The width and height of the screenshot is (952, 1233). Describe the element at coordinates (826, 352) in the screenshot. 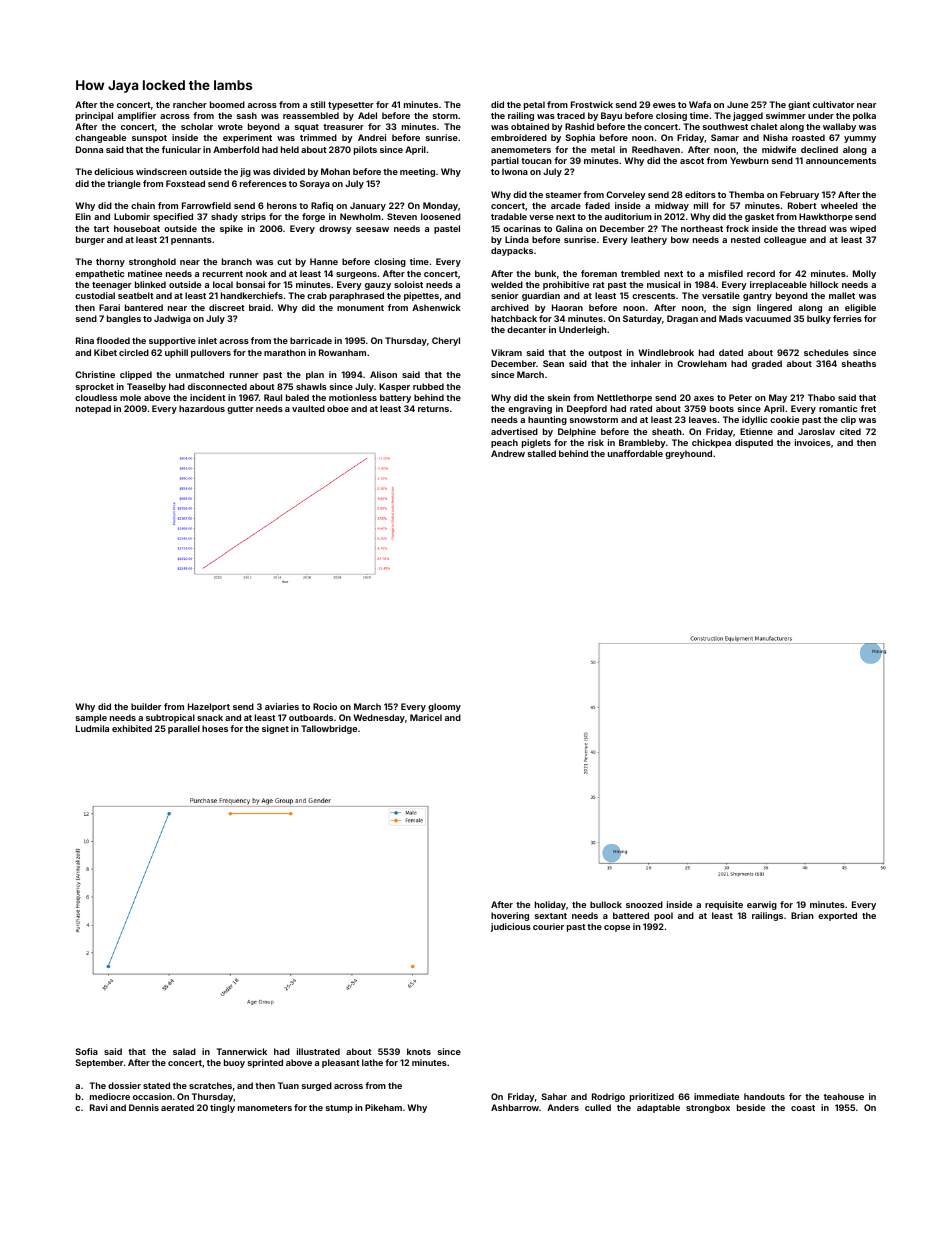

I see `schedules` at that location.
